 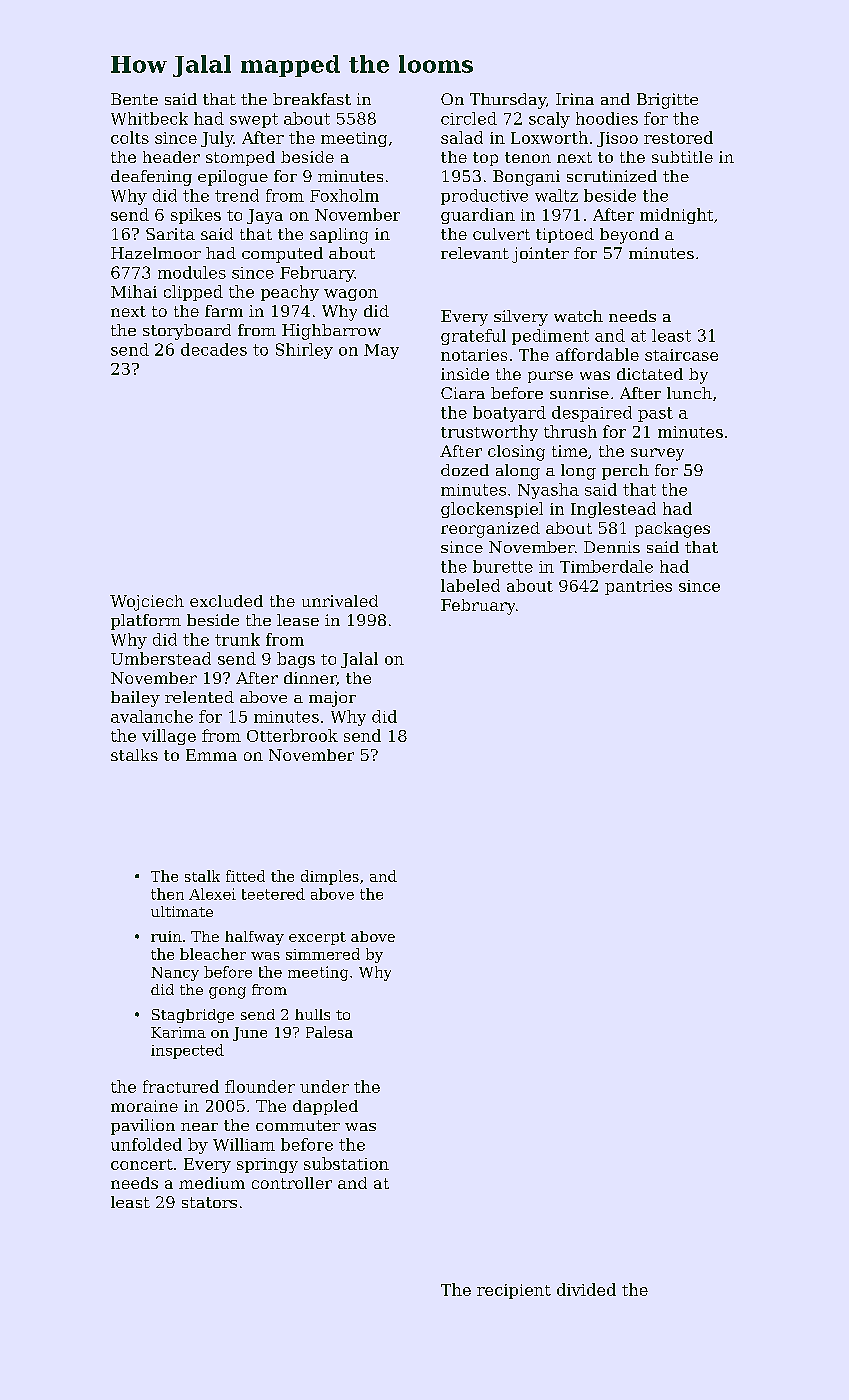 What do you see at coordinates (240, 158) in the screenshot?
I see `stomped` at bounding box center [240, 158].
